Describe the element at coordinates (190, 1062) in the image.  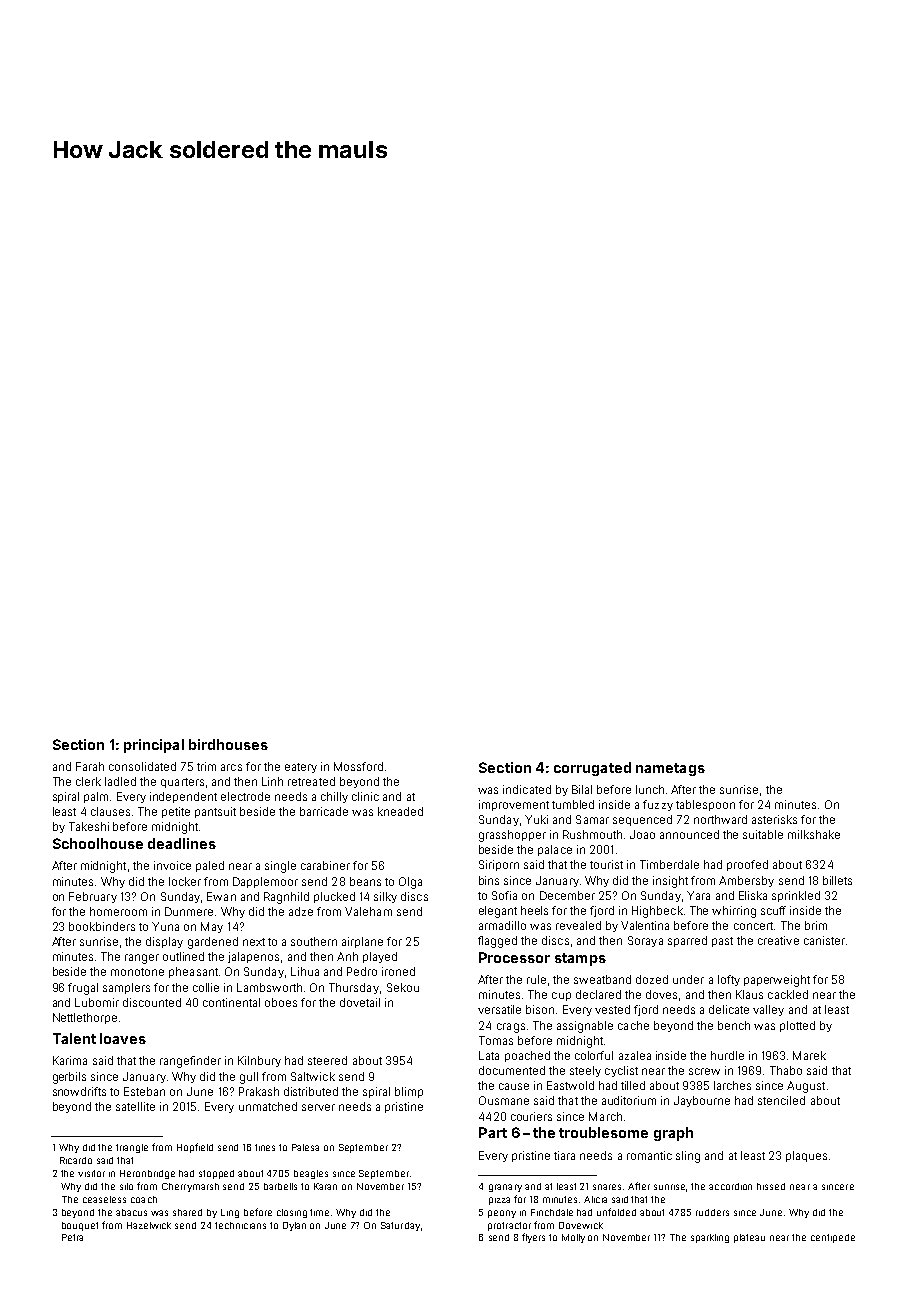
I see `rangefinder` at that location.
